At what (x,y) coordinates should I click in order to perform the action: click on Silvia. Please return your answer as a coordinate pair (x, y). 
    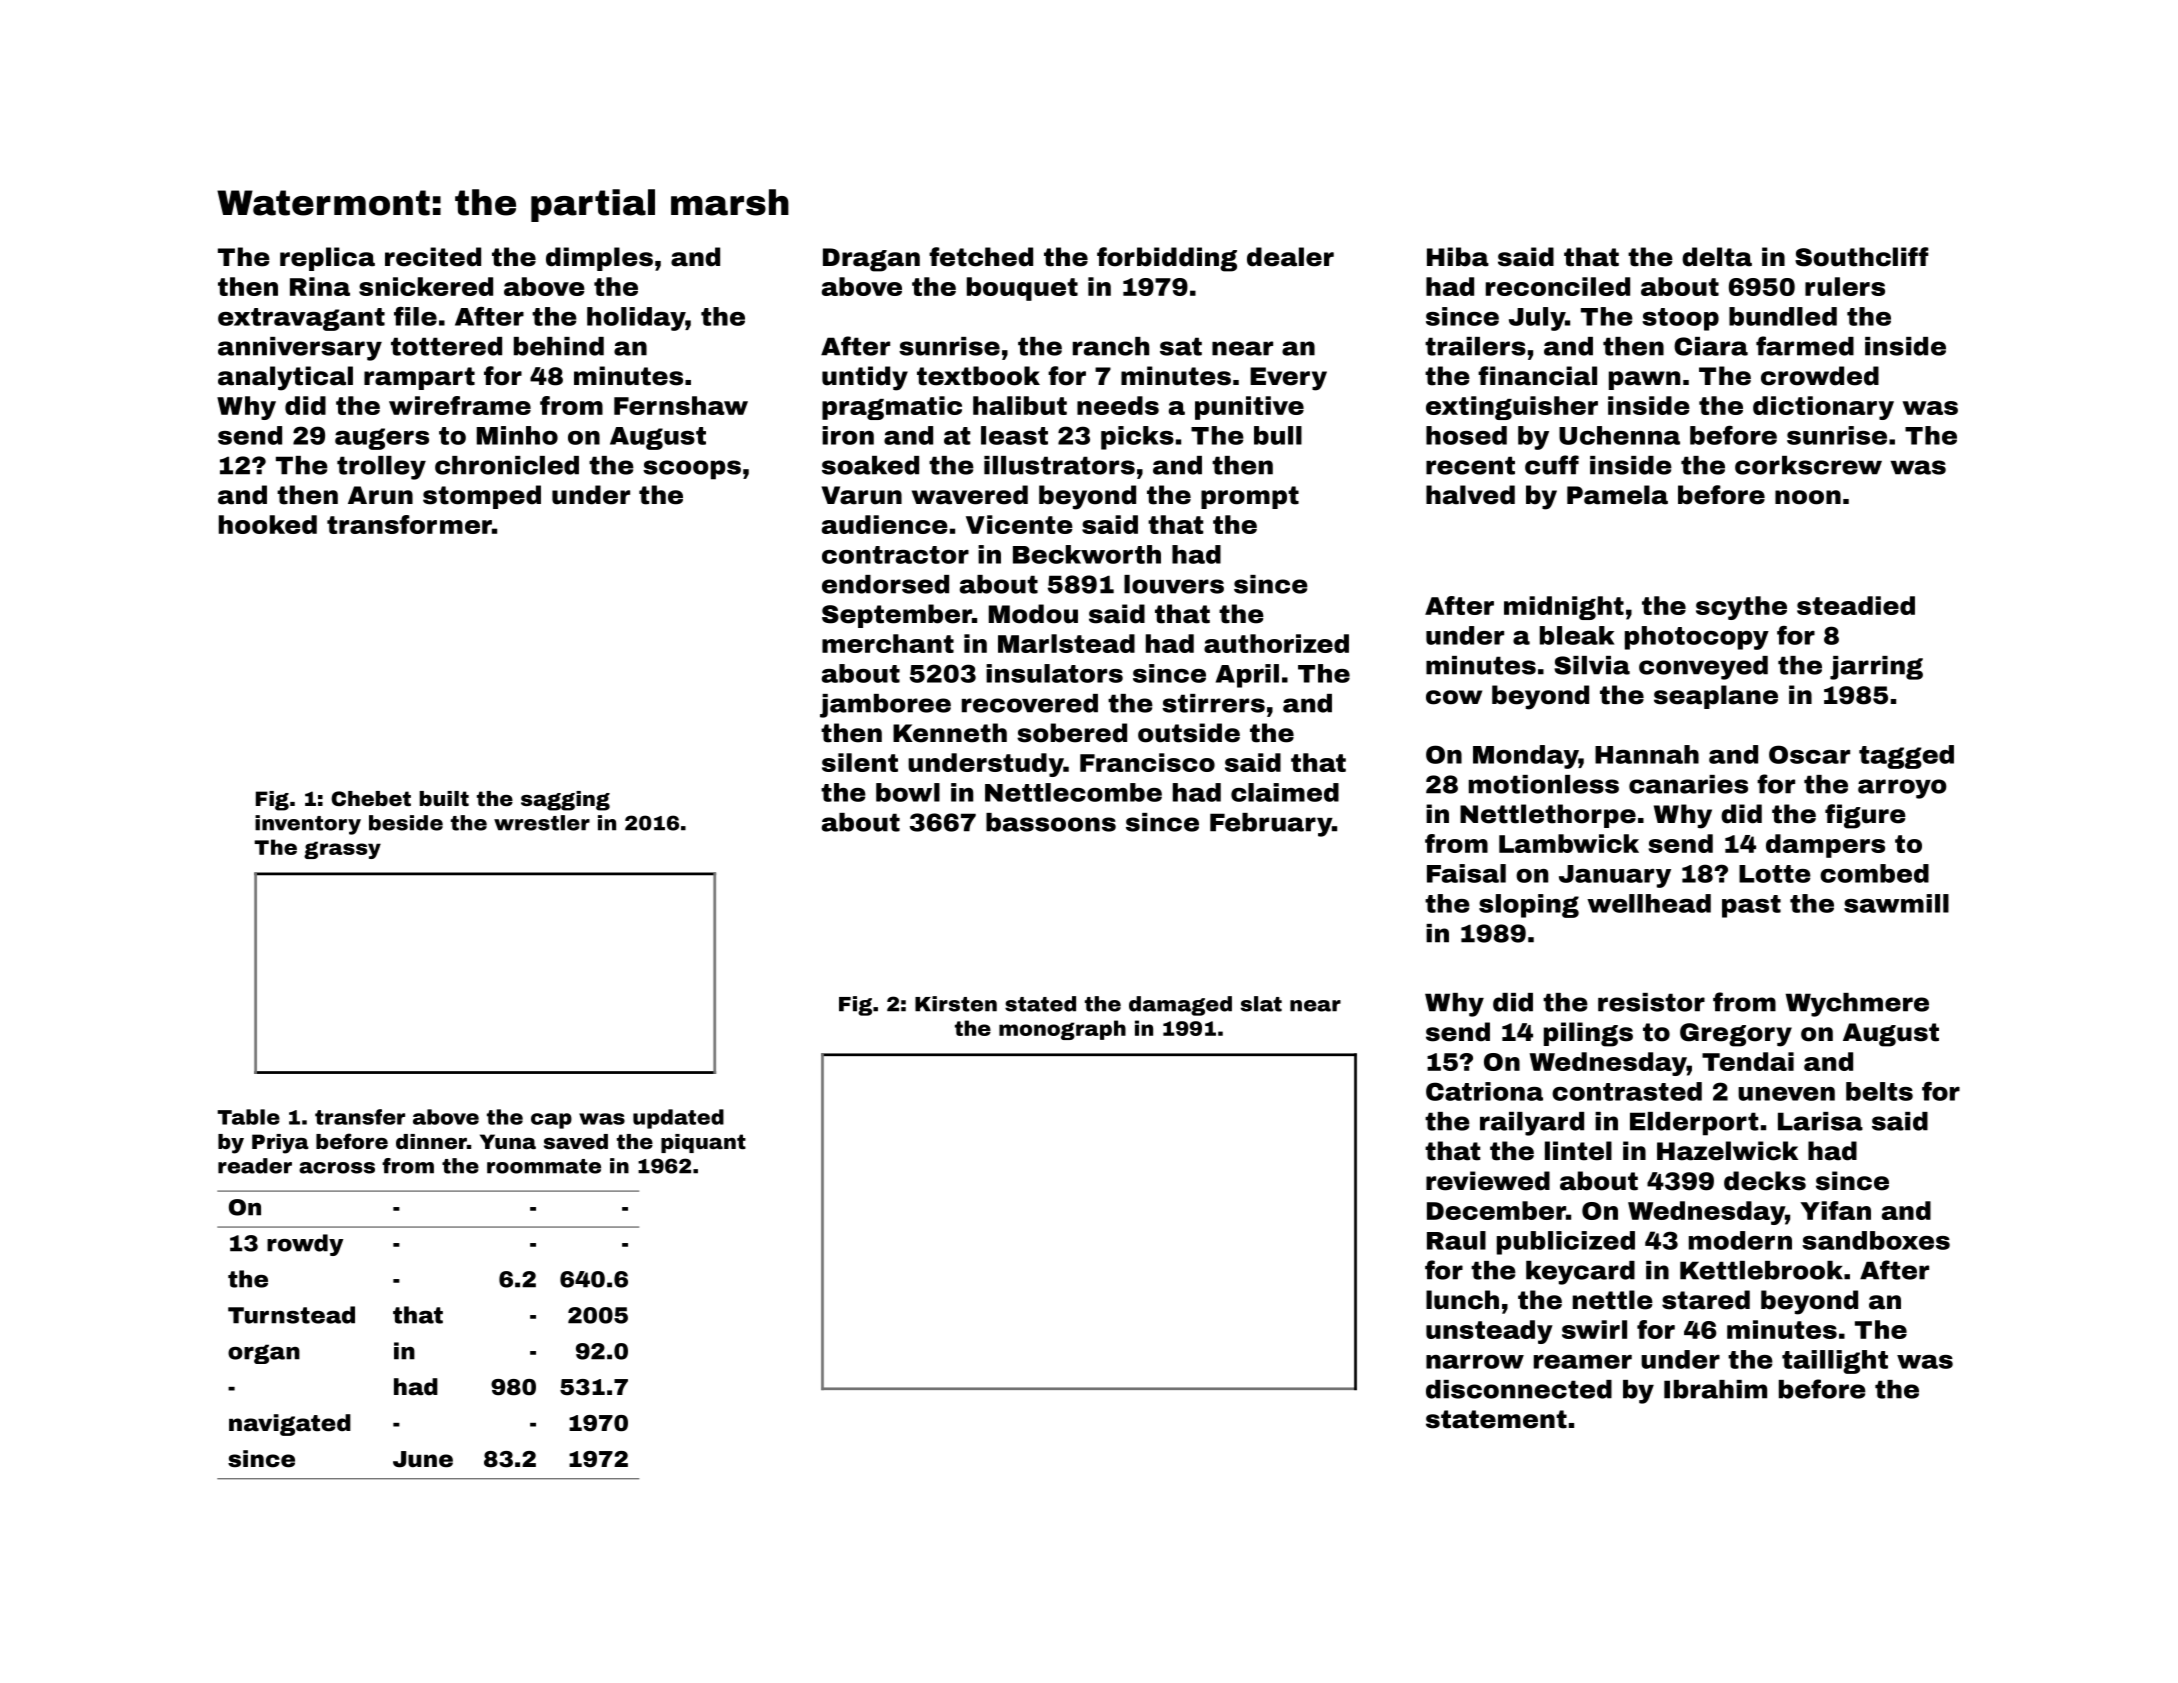
    Looking at the image, I should click on (1592, 665).
